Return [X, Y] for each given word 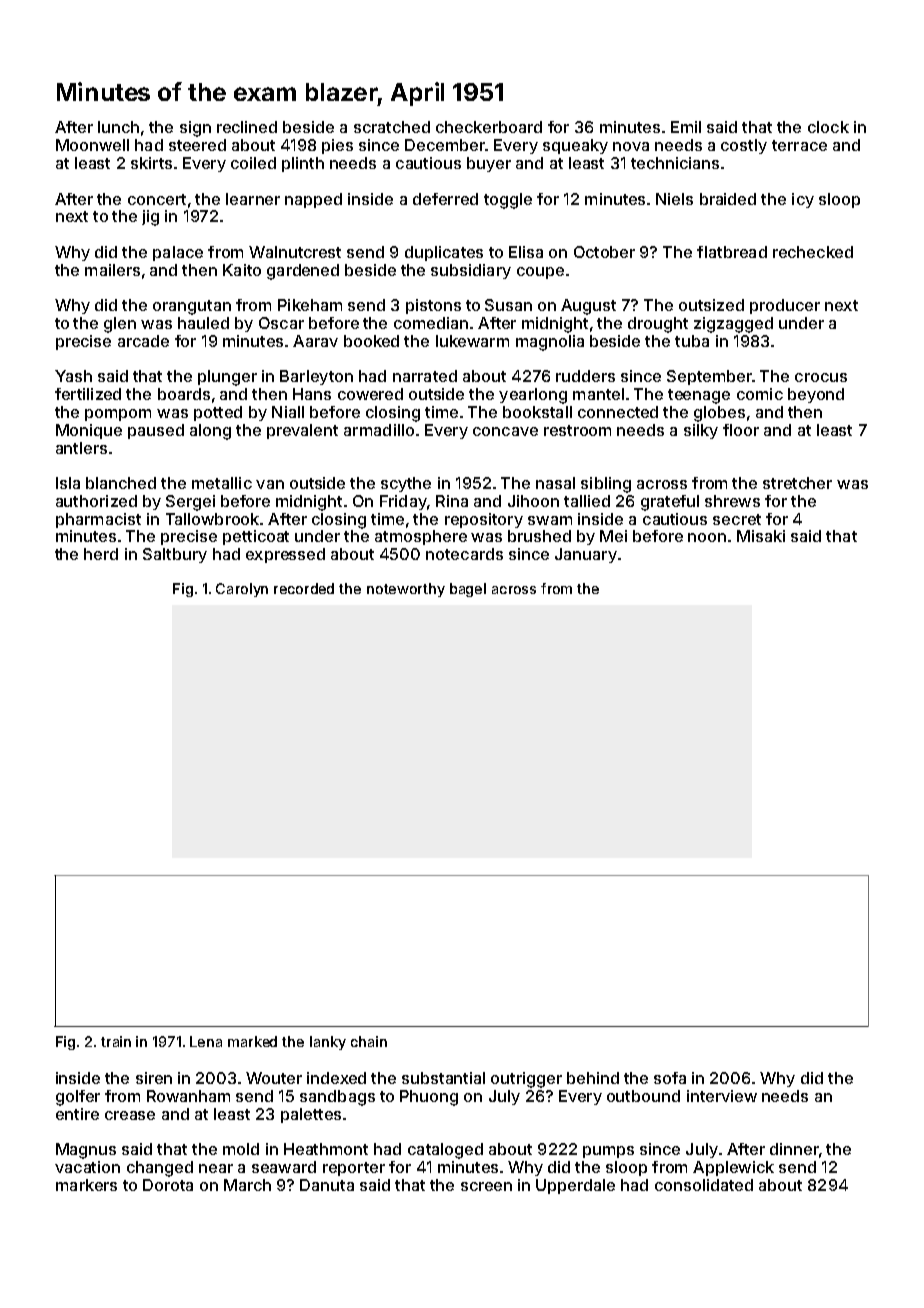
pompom [118, 415]
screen [486, 1186]
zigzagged [733, 325]
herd [101, 554]
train [116, 1041]
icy [803, 200]
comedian [431, 323]
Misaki [761, 536]
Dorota [168, 1185]
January [586, 555]
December [445, 145]
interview [722, 1096]
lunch [118, 127]
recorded [304, 588]
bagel [468, 590]
